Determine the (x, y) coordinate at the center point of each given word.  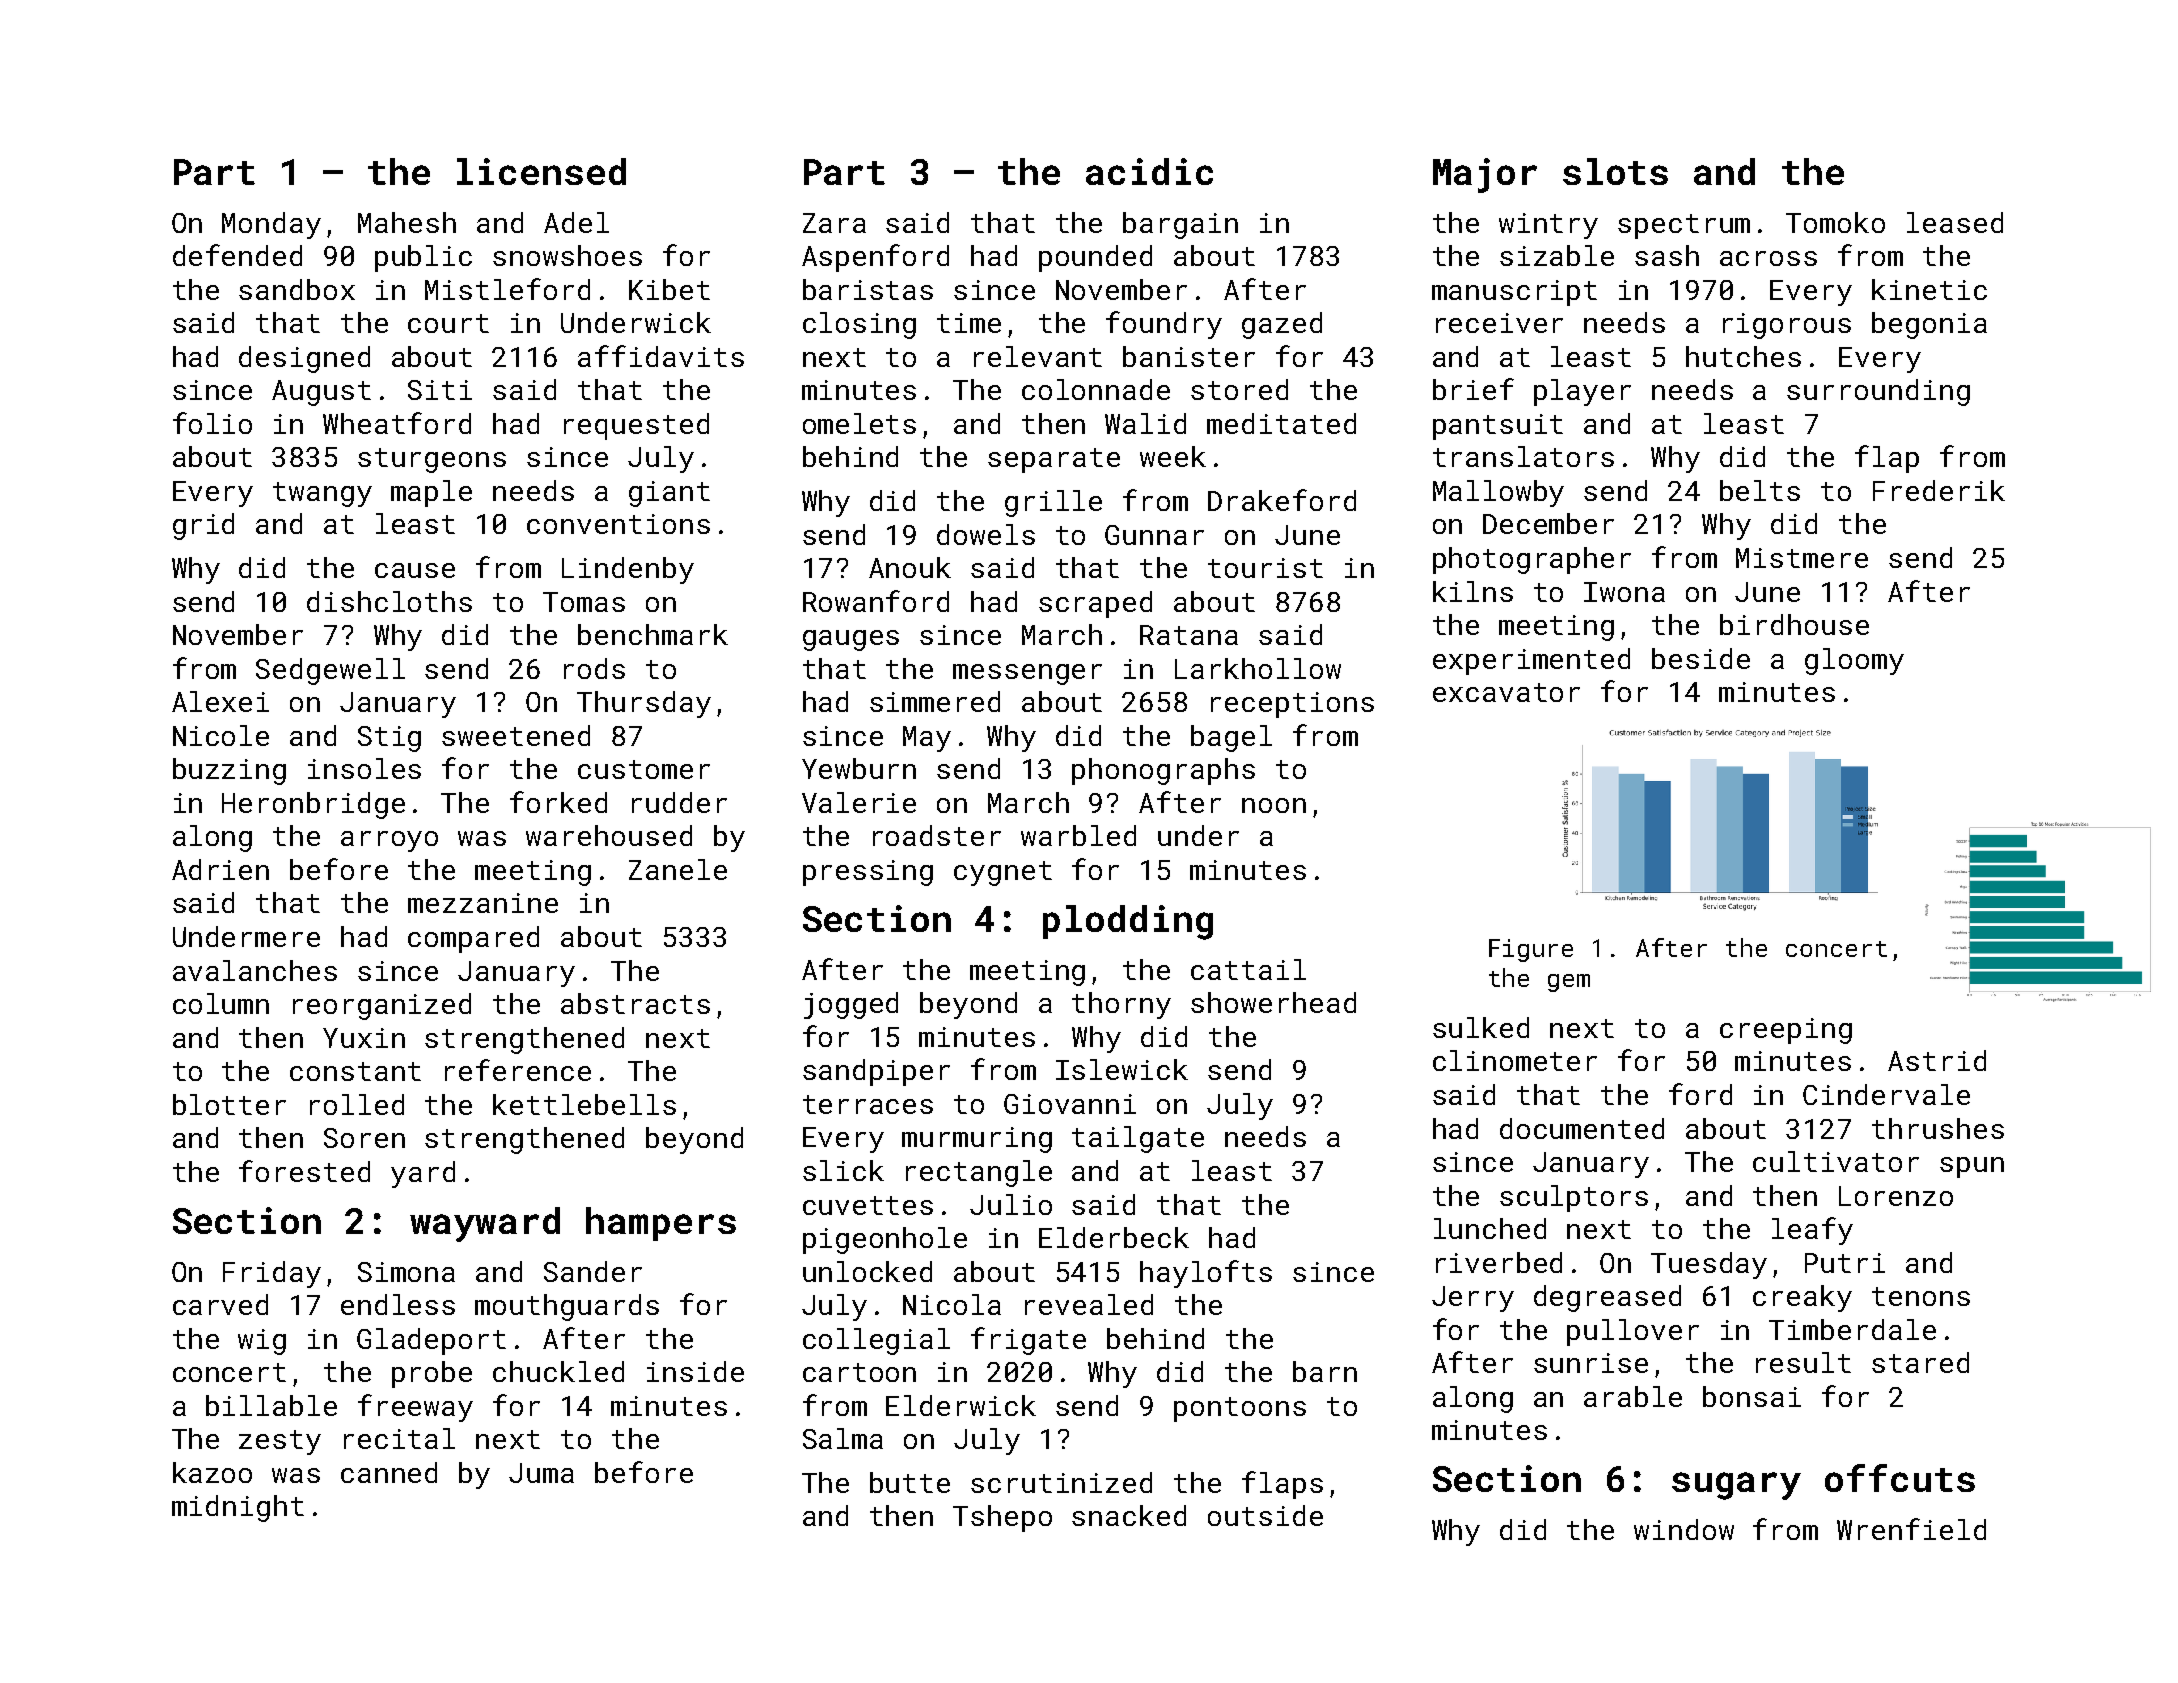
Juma (541, 1473)
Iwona (1624, 592)
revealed (1089, 1304)
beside (1701, 658)
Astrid (1937, 1060)
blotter (229, 1104)
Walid (1145, 423)
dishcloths (389, 601)
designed (304, 359)
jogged (851, 1005)
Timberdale (1852, 1329)
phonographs (1163, 771)
